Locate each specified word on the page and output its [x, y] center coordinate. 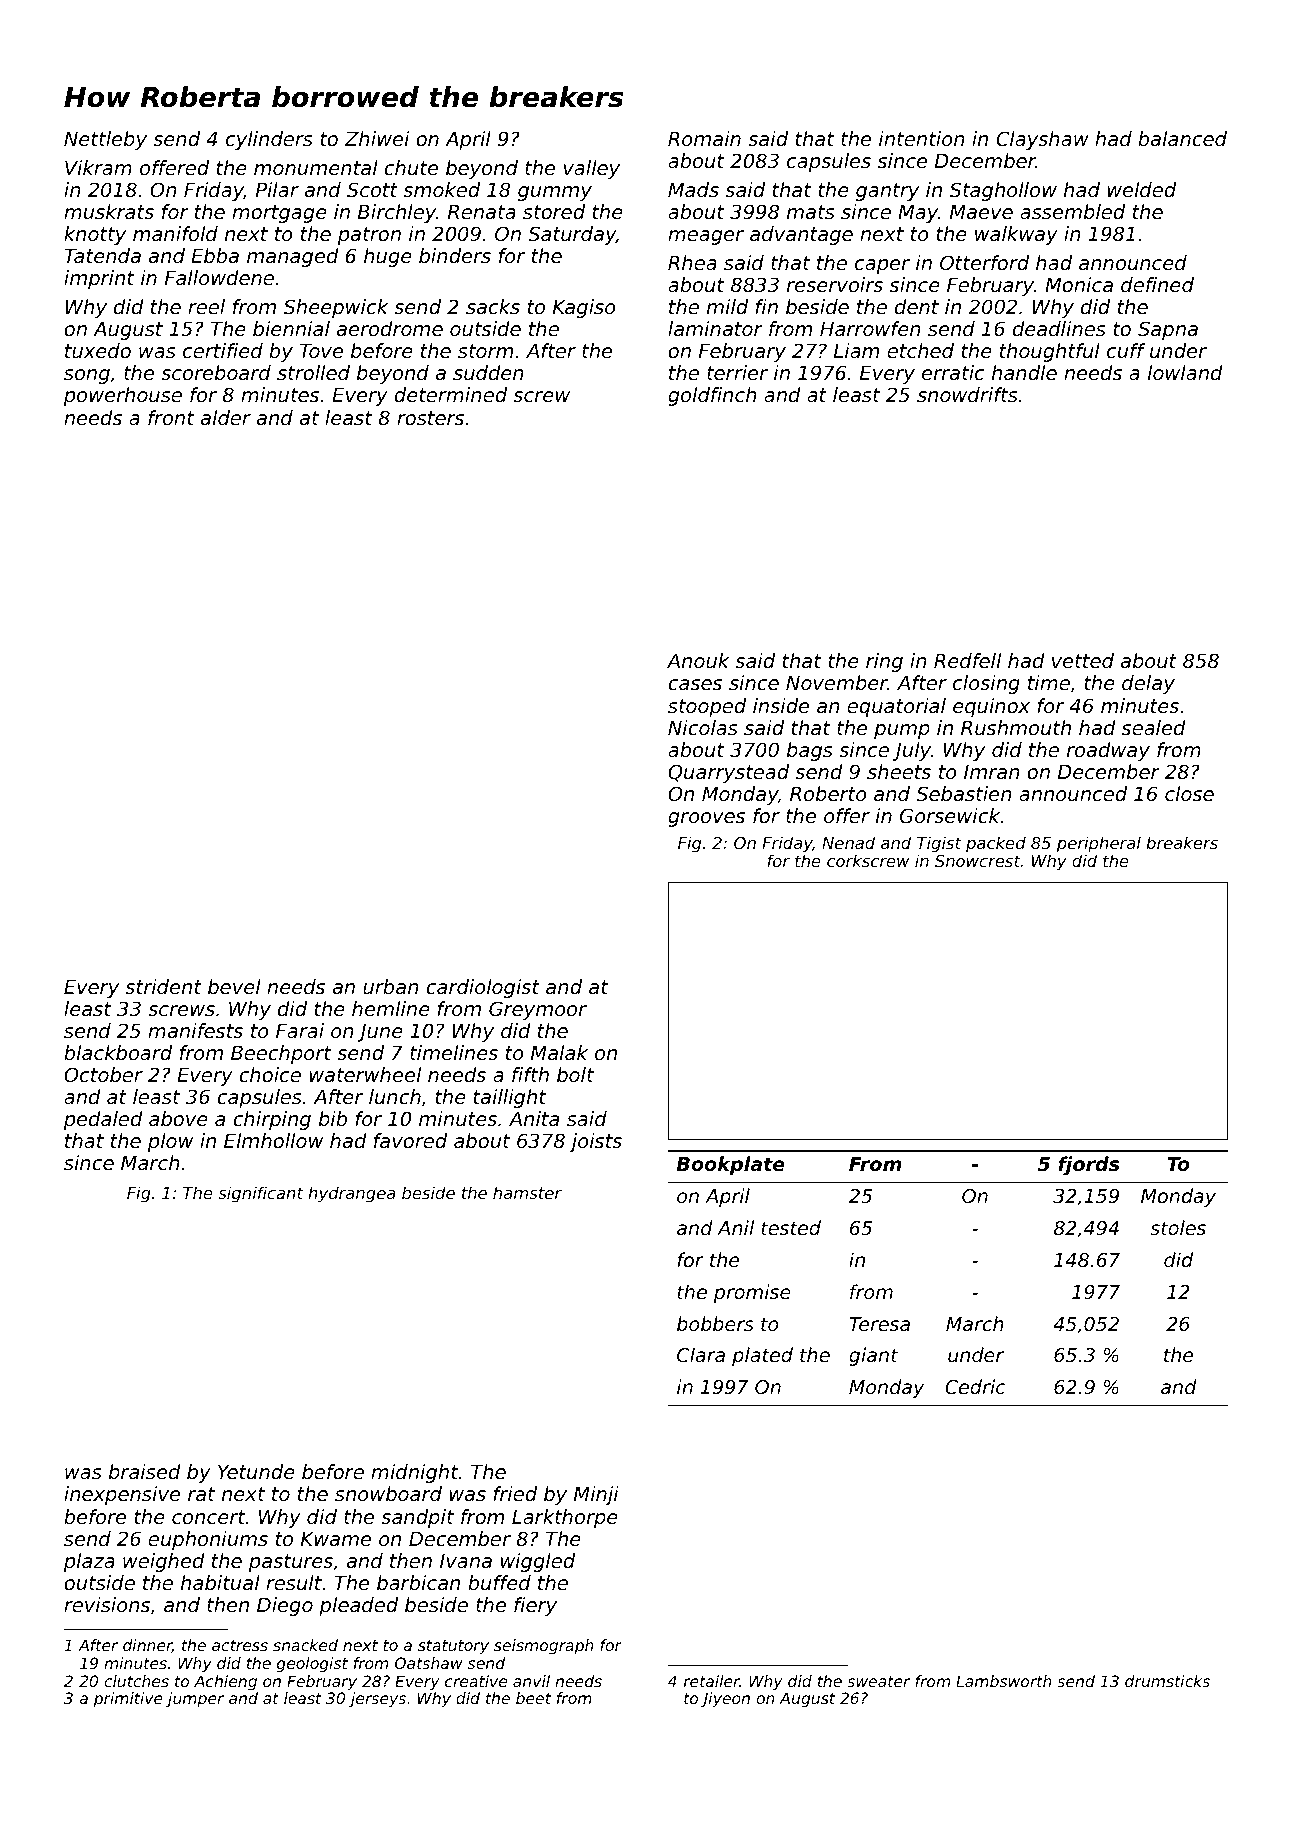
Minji [596, 1495]
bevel [234, 987]
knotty [95, 235]
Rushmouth [1016, 728]
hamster [527, 1192]
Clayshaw [1042, 140]
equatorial [896, 707]
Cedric [975, 1386]
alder [226, 418]
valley [592, 169]
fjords [1089, 1165]
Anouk [698, 661]
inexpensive [122, 1495]
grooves [706, 819]
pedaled [103, 1120]
